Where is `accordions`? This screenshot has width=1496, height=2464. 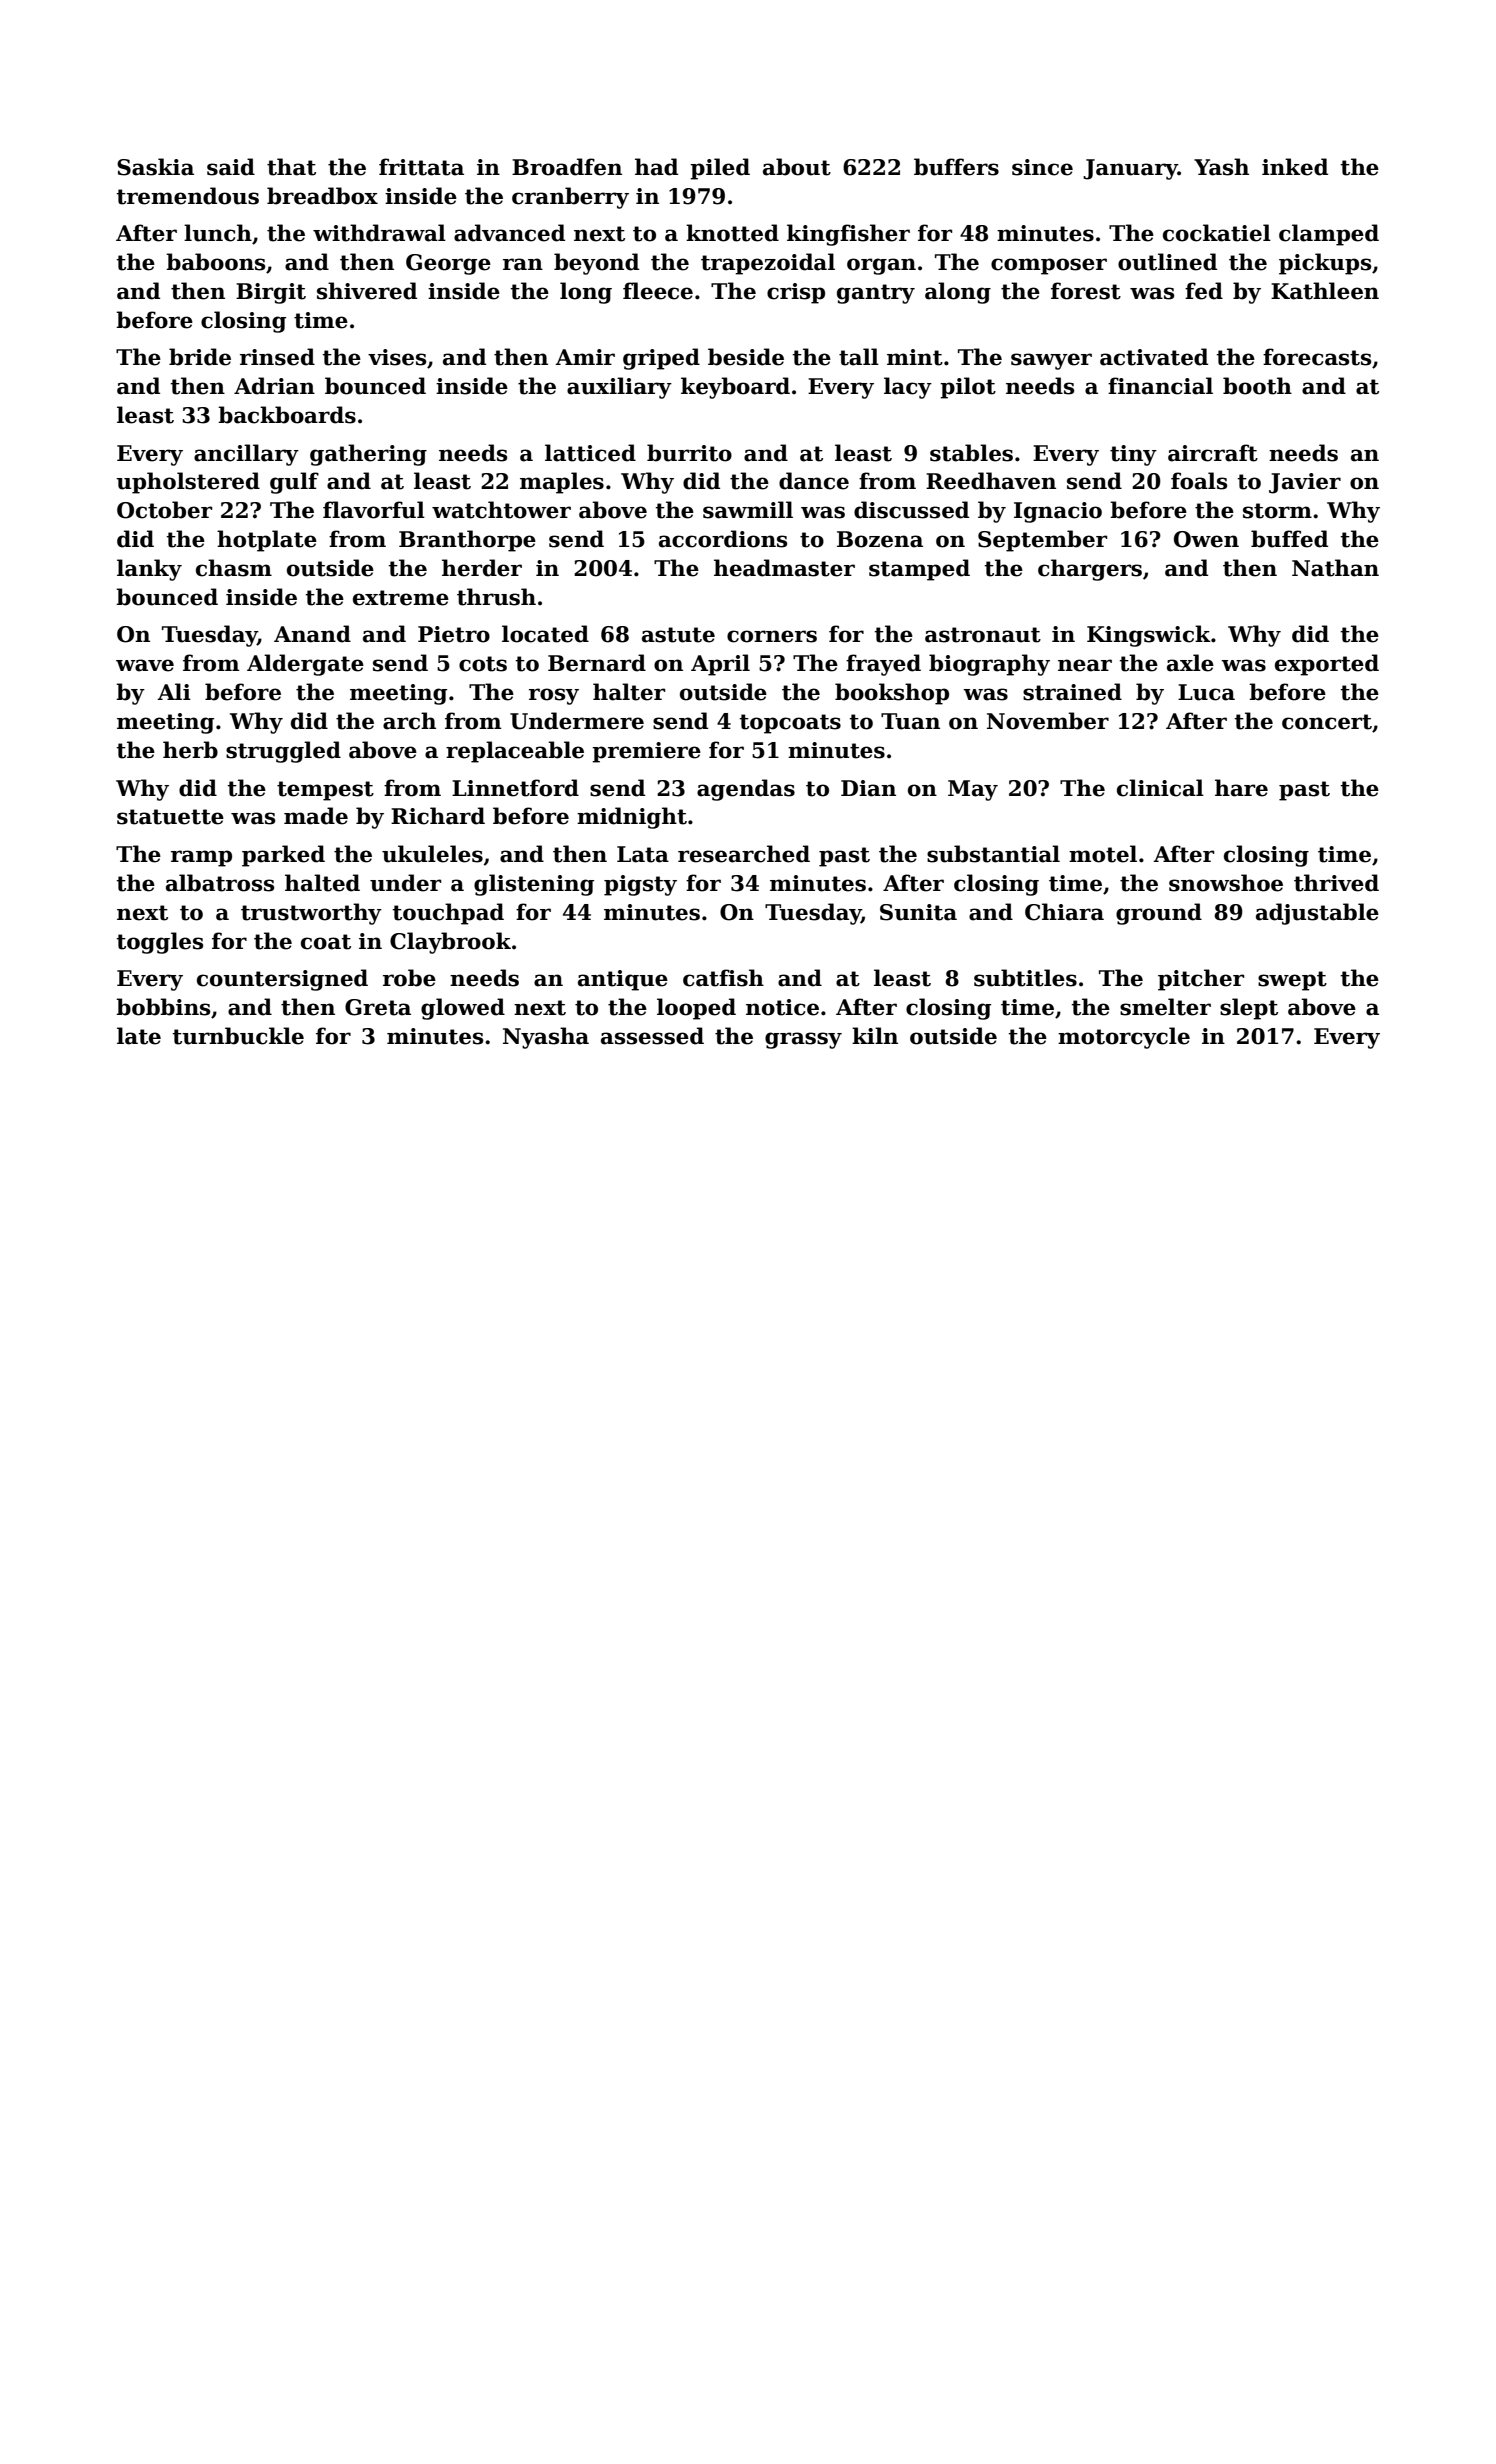
accordions is located at coordinates (723, 539).
